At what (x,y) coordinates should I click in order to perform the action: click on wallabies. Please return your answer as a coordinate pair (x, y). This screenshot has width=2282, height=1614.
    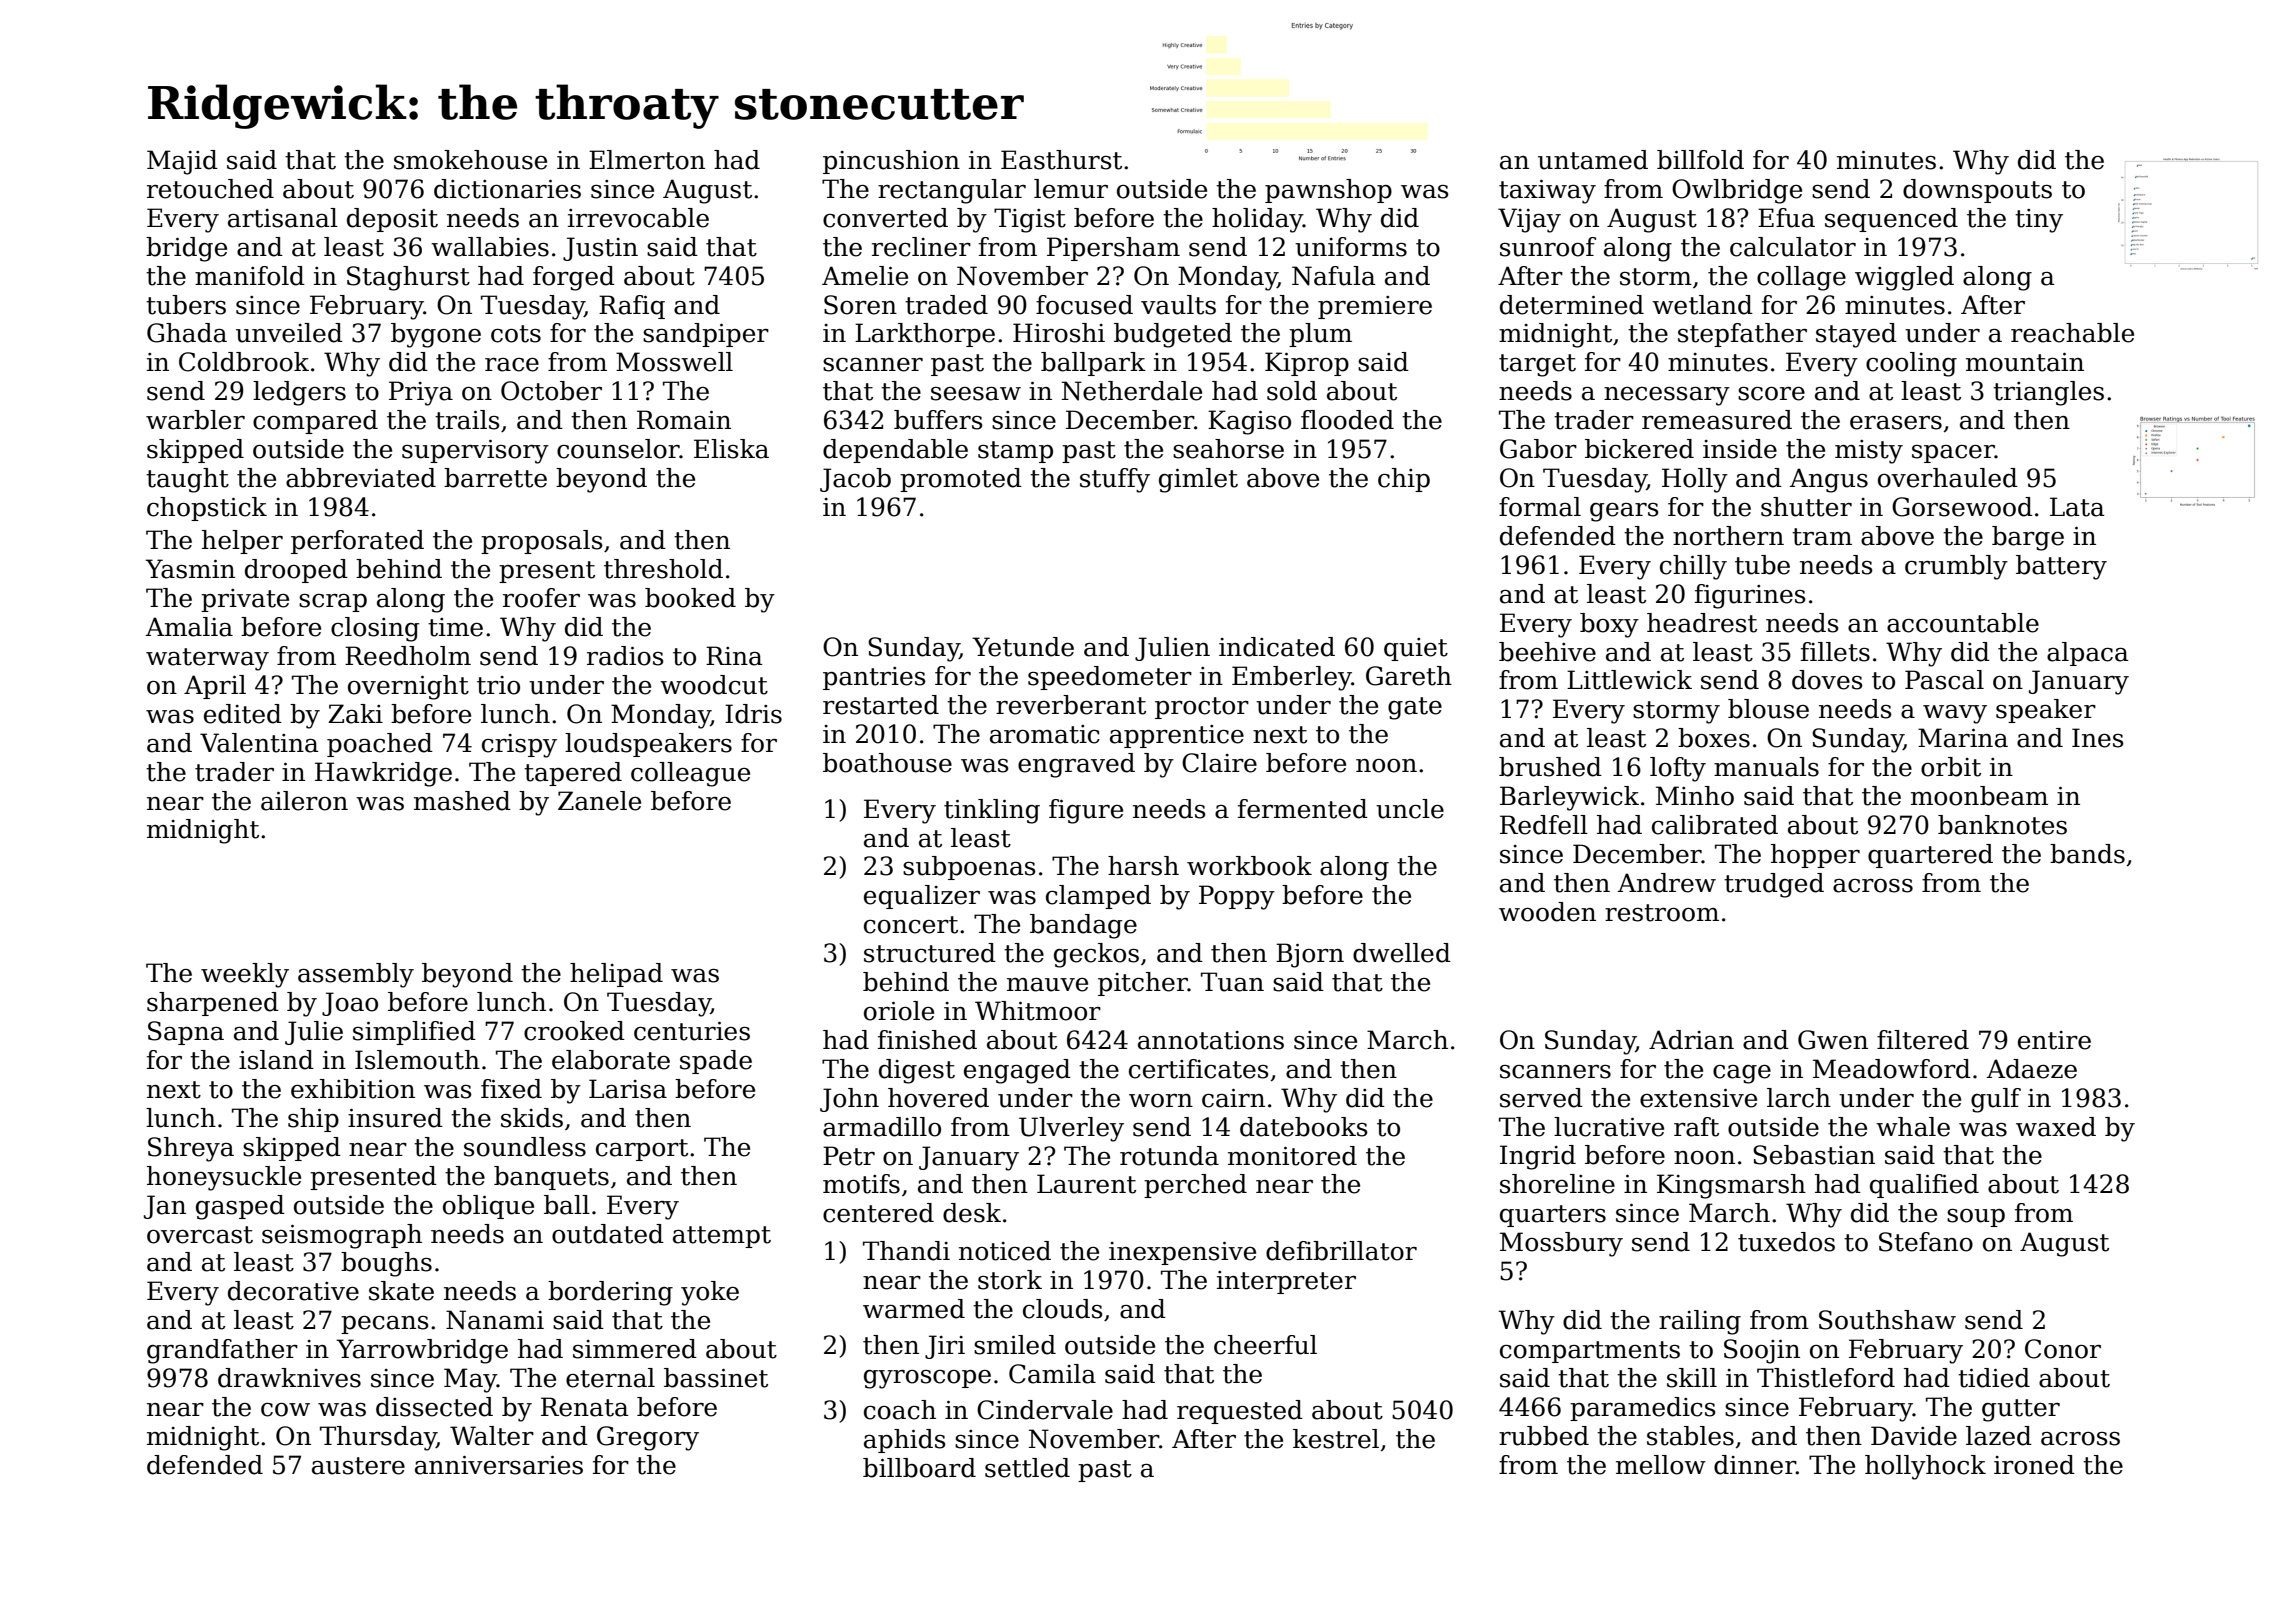
    Looking at the image, I should click on (490, 247).
